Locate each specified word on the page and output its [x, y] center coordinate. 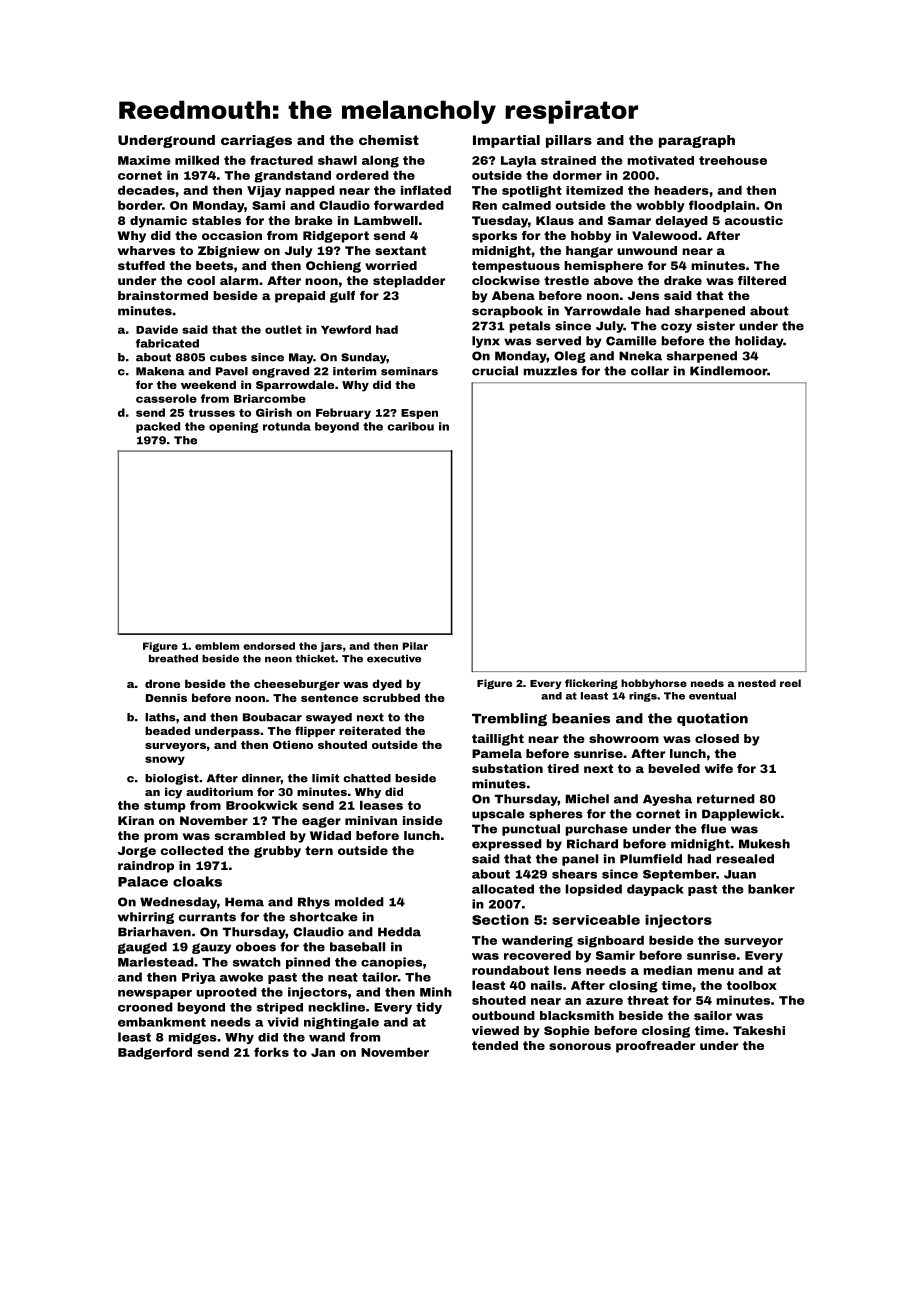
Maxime [144, 160]
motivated [660, 160]
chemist [389, 140]
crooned [145, 1007]
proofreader [655, 1047]
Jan [323, 1052]
